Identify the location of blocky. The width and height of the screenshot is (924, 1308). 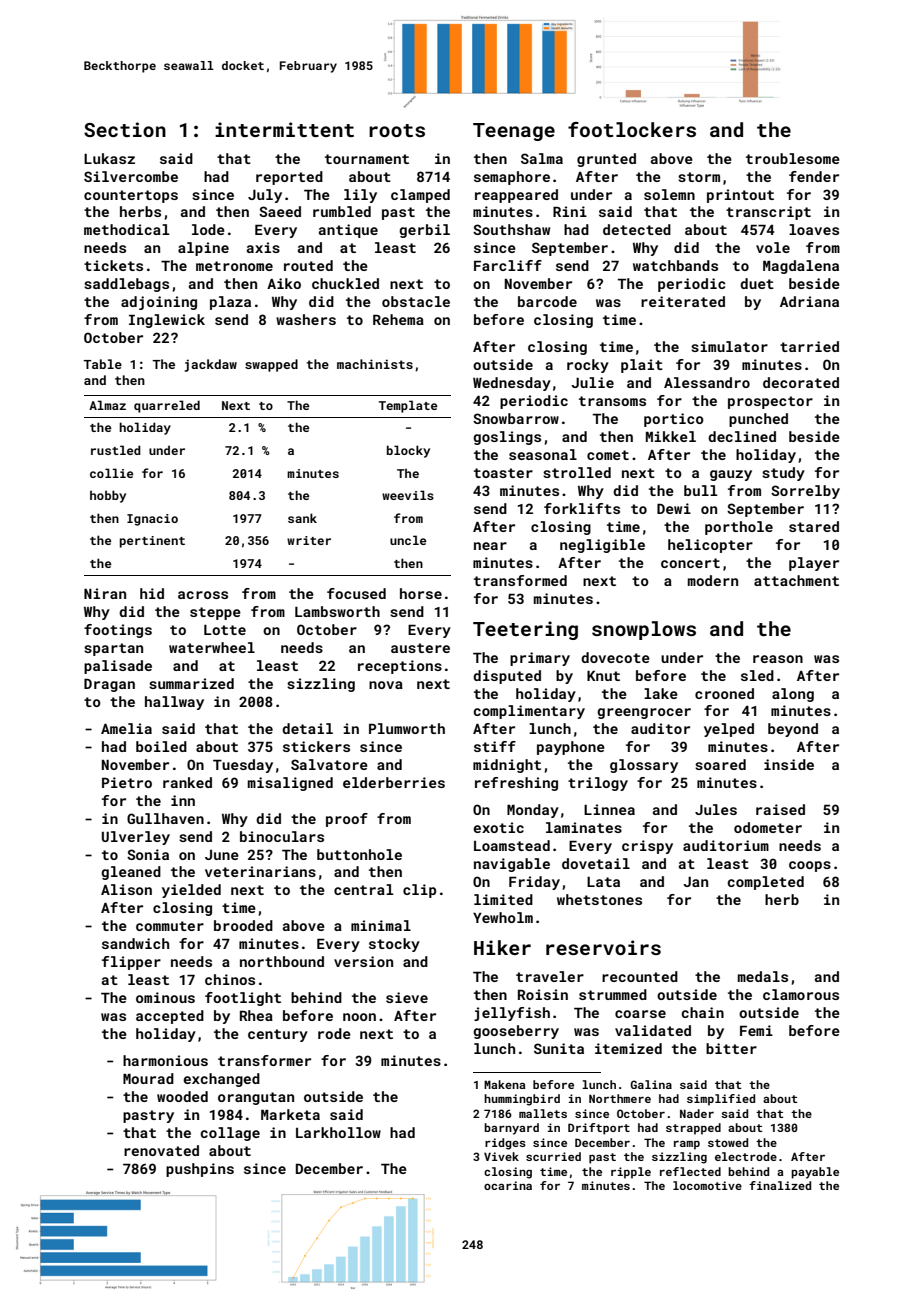
(408, 451).
